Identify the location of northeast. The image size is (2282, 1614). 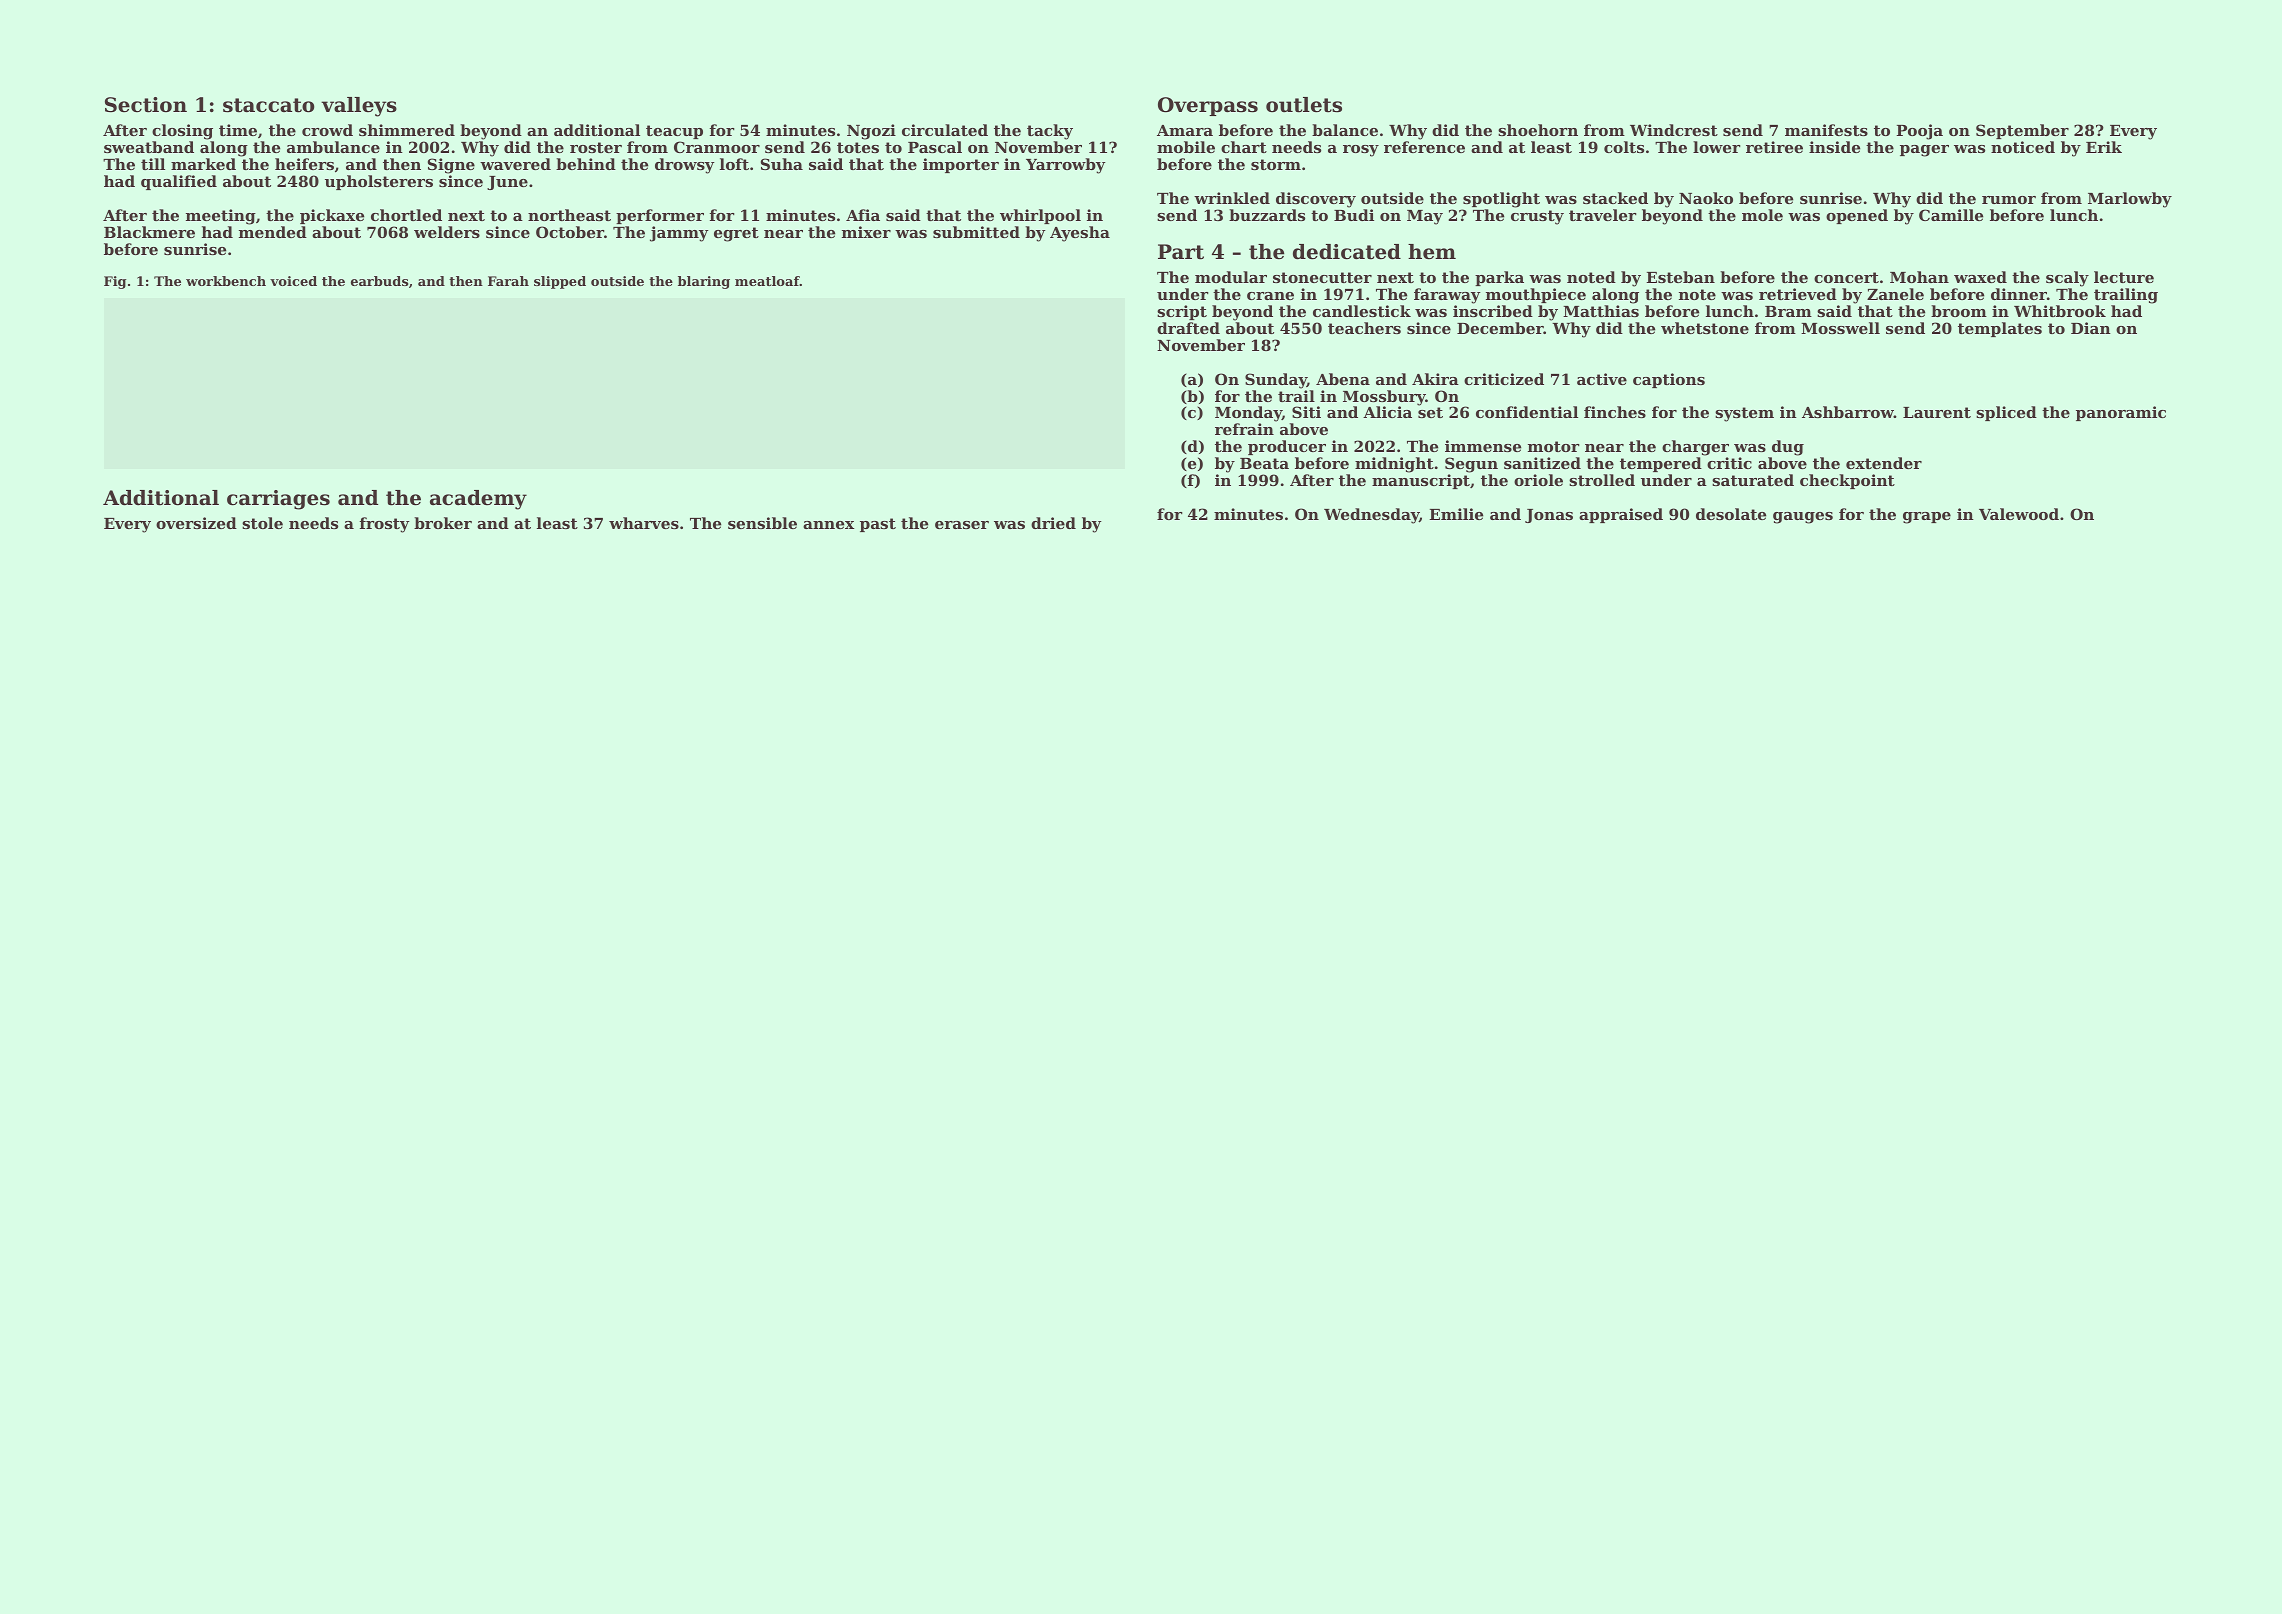
(569, 215).
